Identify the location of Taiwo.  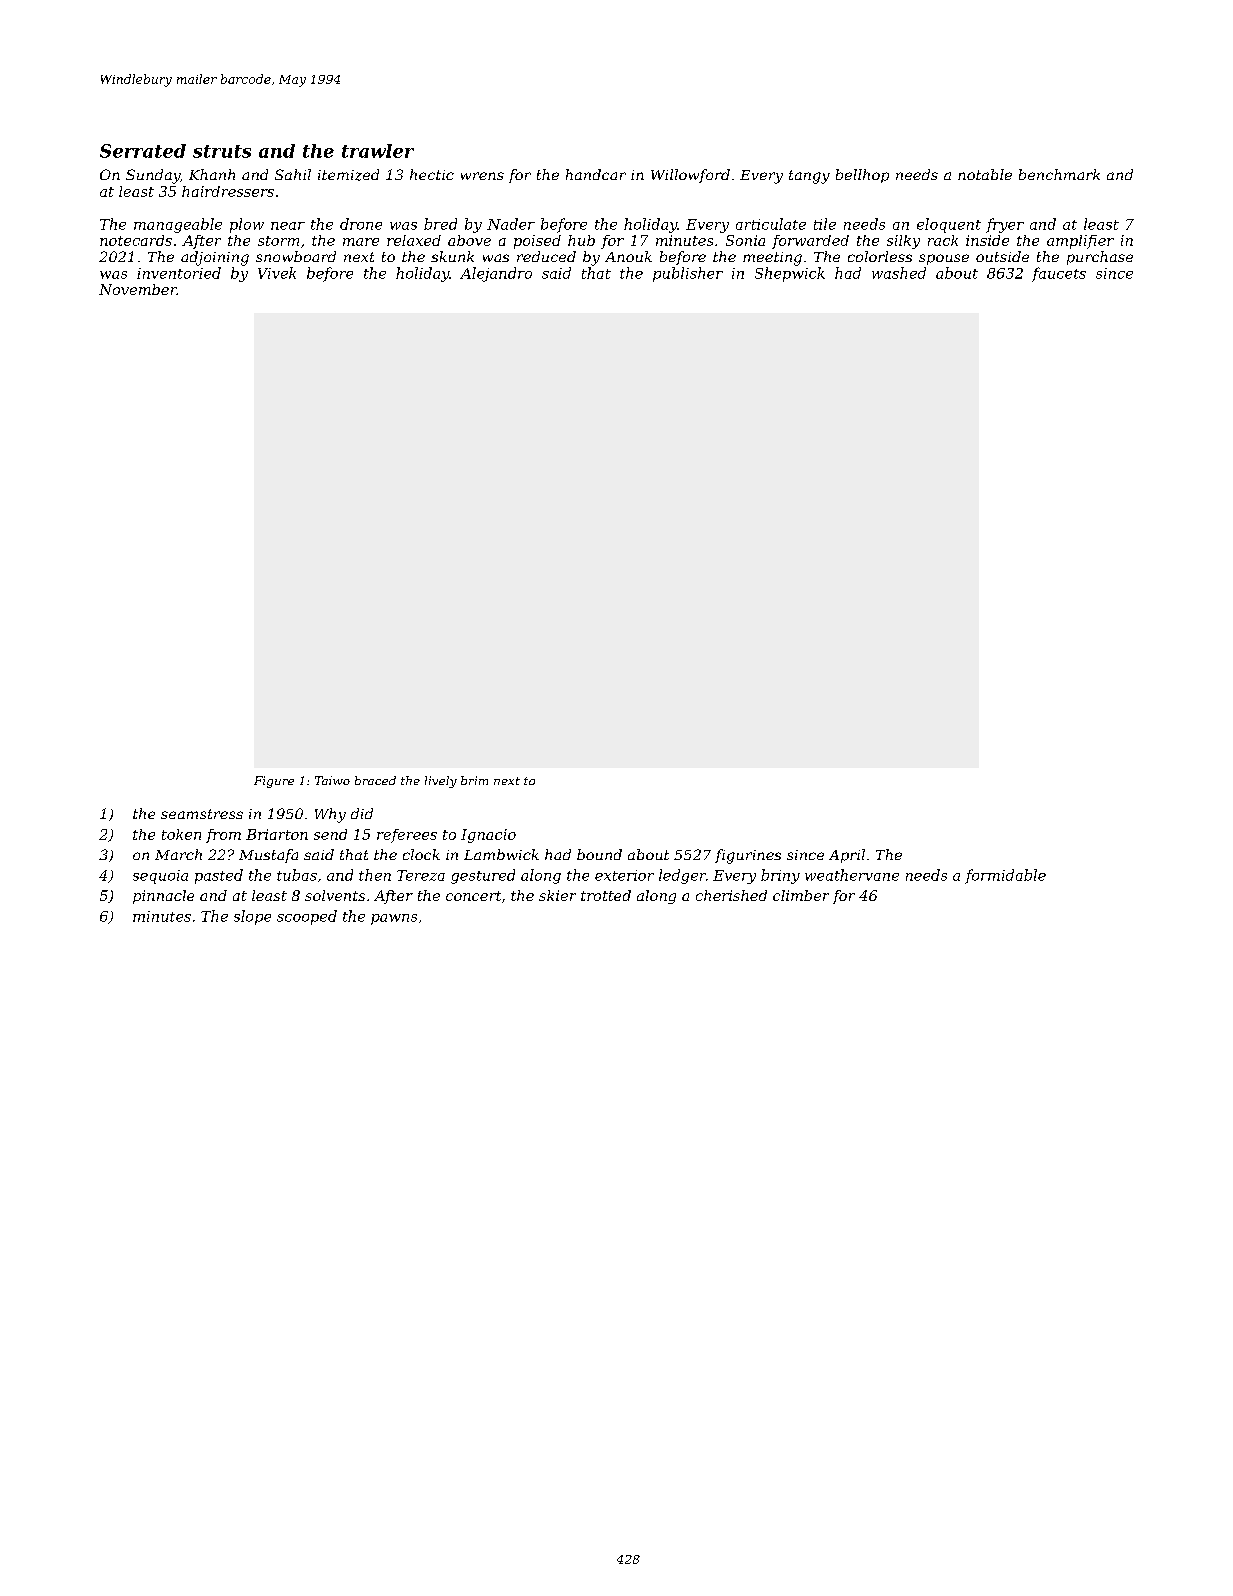
(332, 780).
